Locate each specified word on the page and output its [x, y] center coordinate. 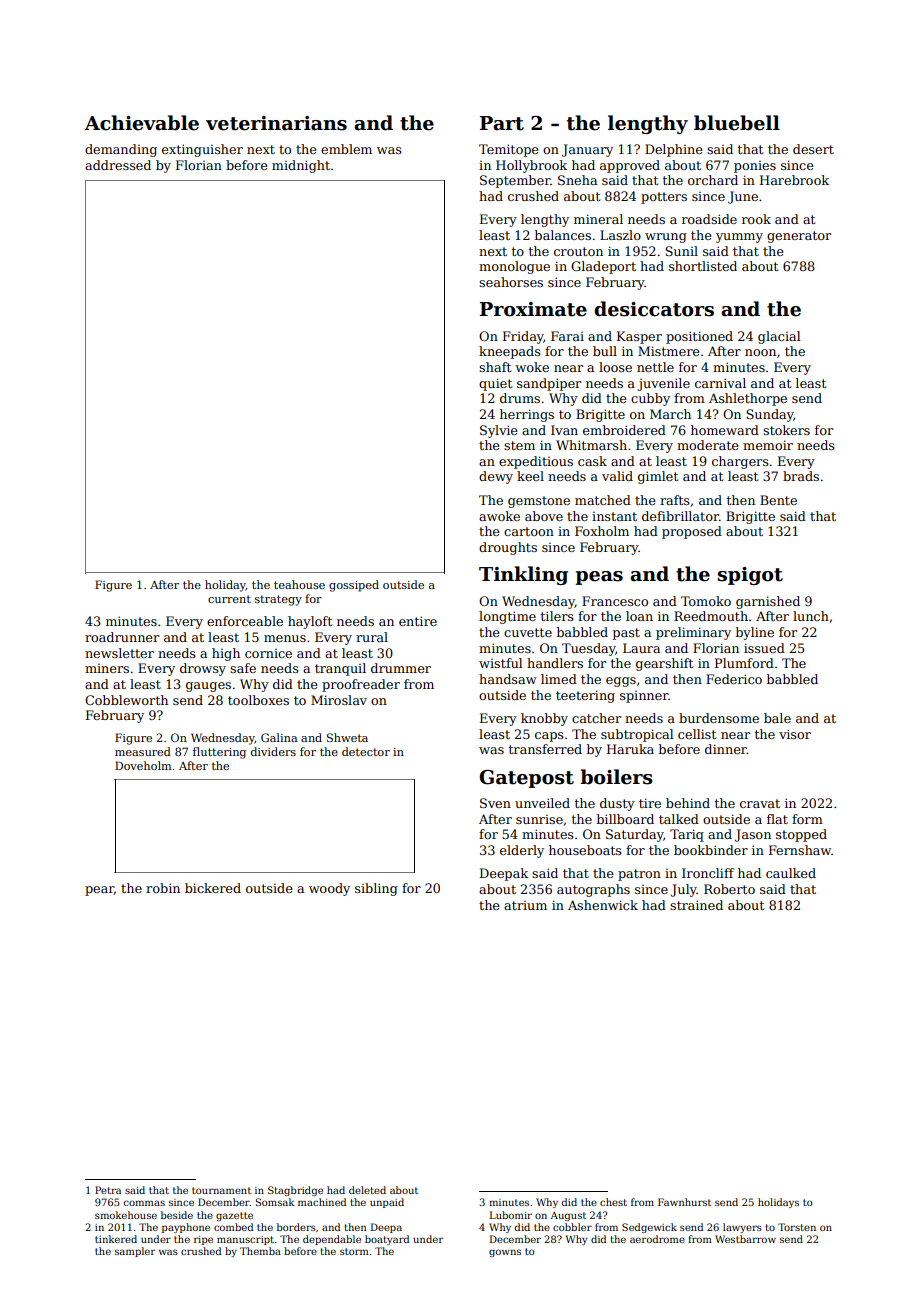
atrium [525, 905]
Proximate [533, 309]
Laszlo [620, 235]
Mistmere [668, 351]
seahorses [511, 282]
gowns [505, 1253]
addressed [118, 165]
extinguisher [202, 150]
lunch [811, 616]
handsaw [508, 679]
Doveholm [143, 765]
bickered [213, 888]
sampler [135, 1252]
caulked [791, 873]
